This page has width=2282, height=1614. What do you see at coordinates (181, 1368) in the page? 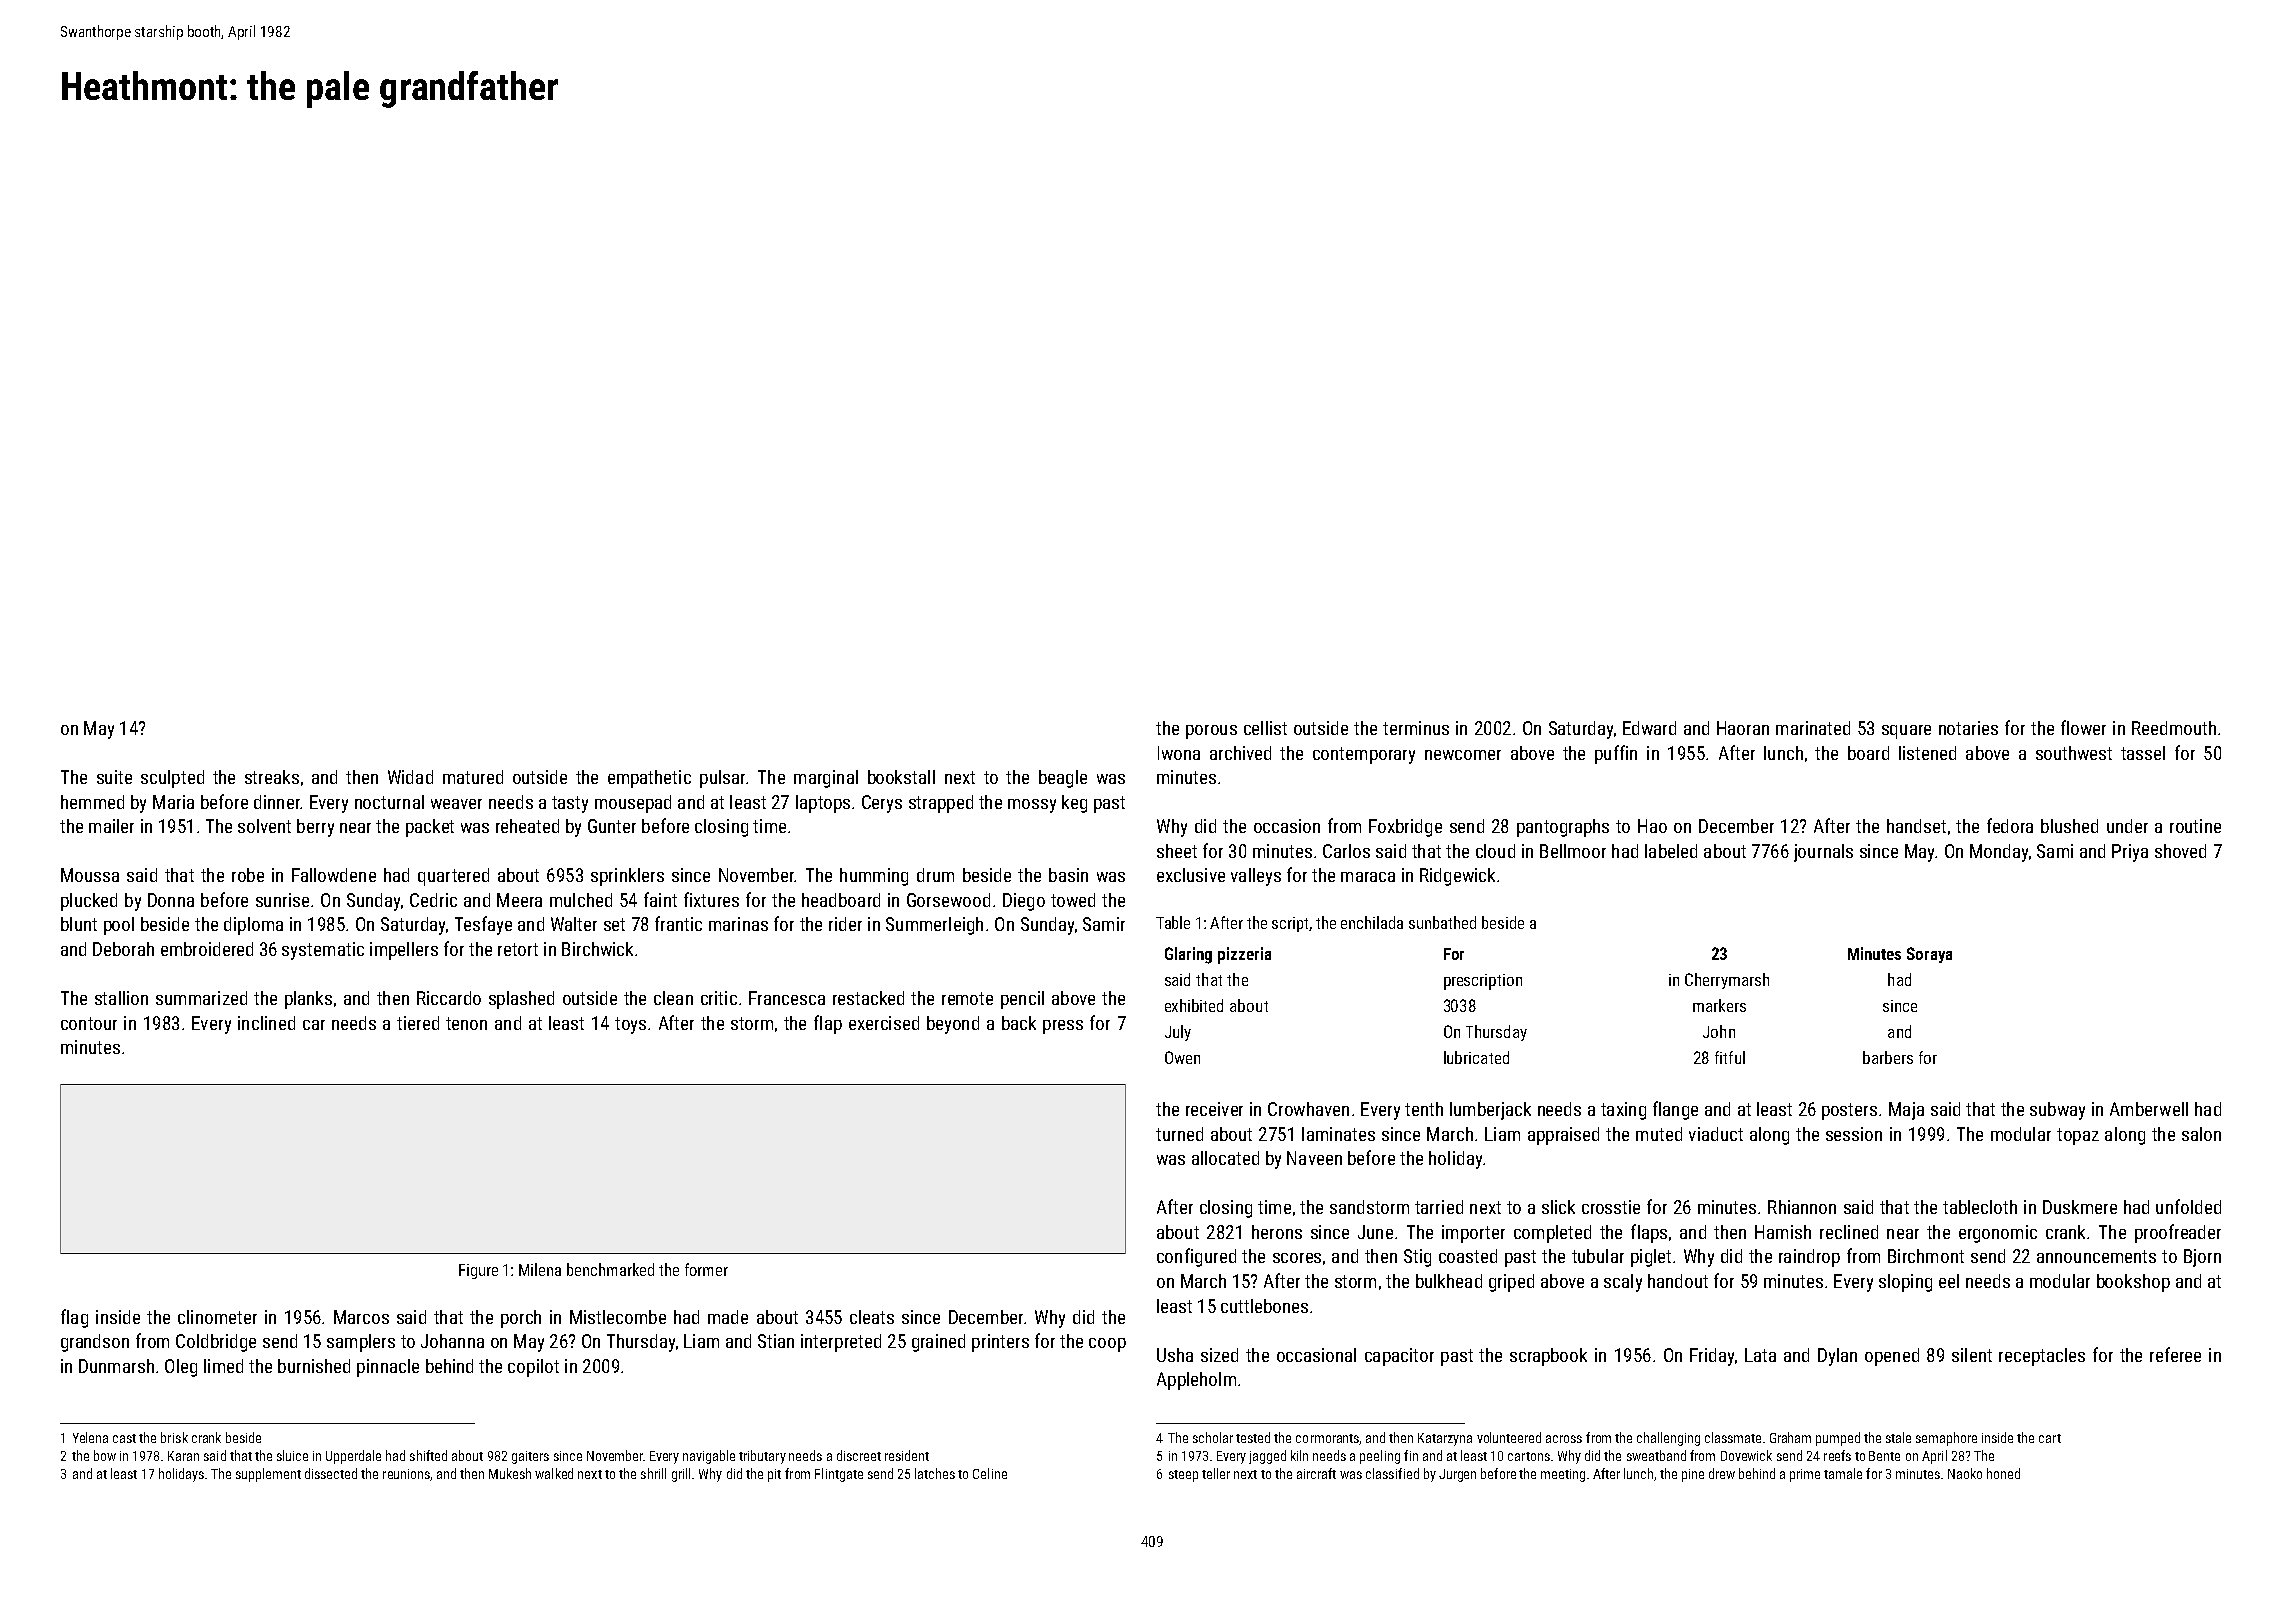
I see `Oleg` at bounding box center [181, 1368].
